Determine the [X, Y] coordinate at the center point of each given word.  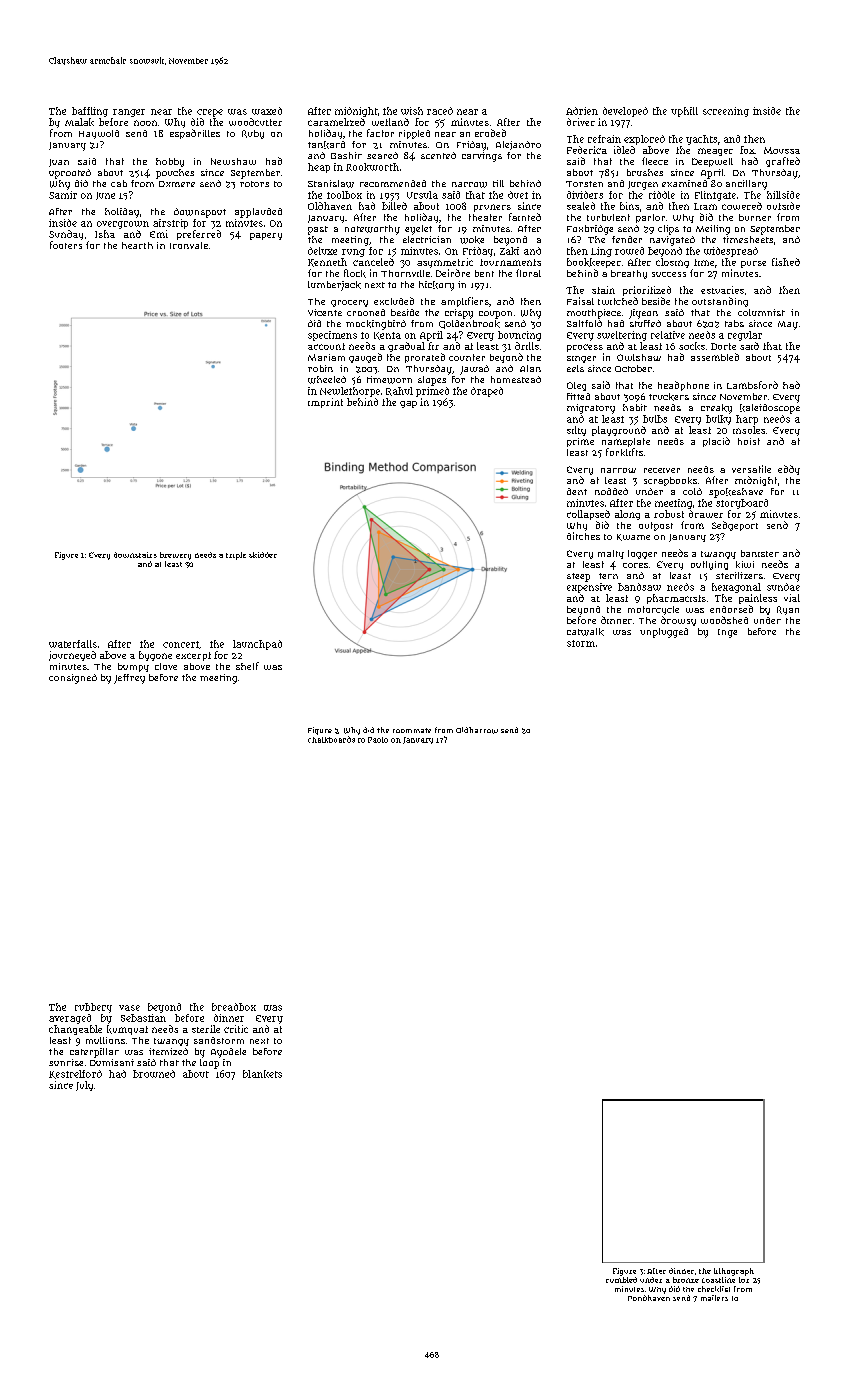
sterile [206, 1029]
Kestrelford [75, 1074]
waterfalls [73, 644]
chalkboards [331, 739]
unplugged [664, 633]
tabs [734, 323]
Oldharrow [477, 730]
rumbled [621, 1280]
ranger [129, 113]
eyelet [418, 230]
